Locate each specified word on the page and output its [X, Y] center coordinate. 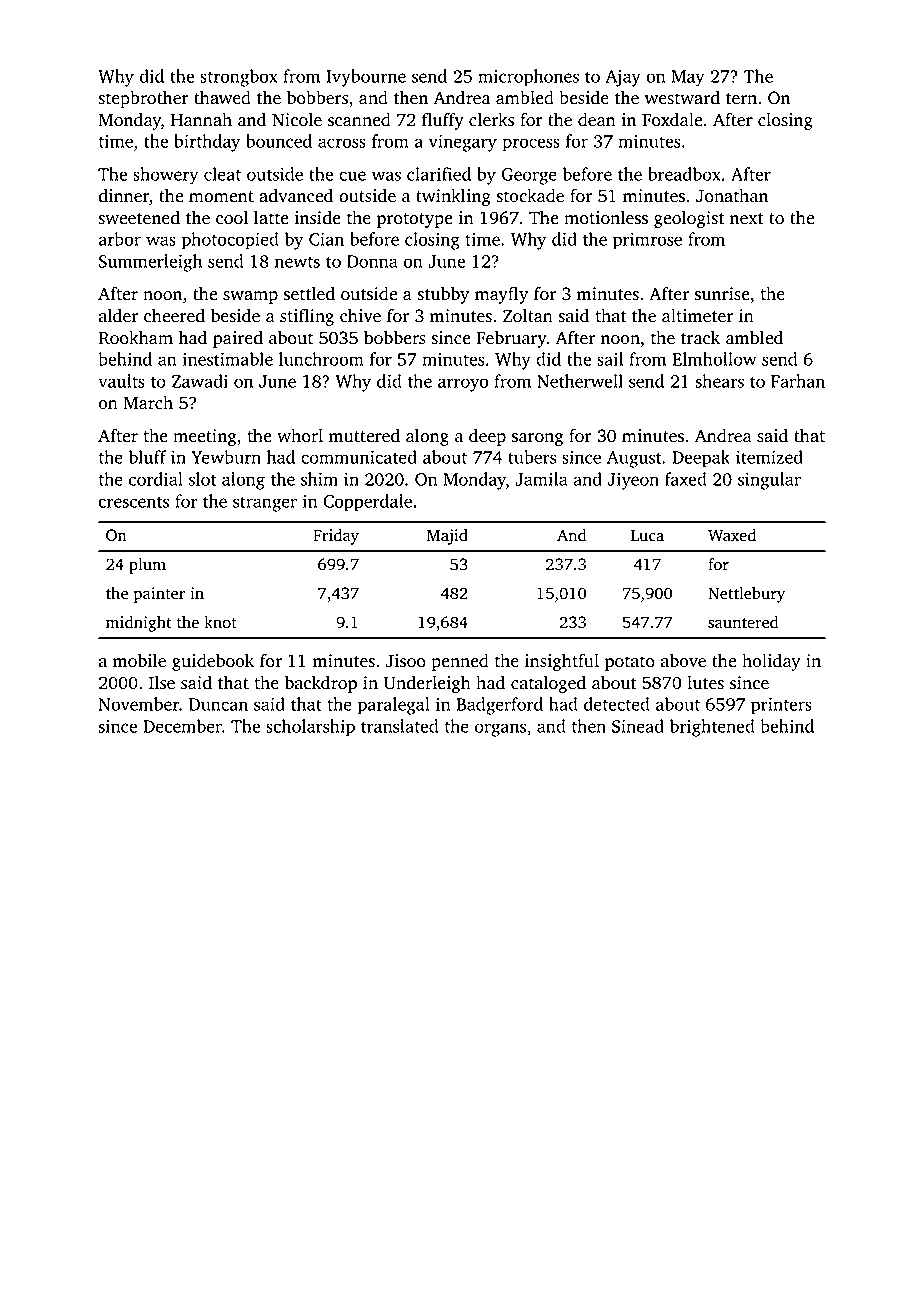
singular [769, 481]
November [139, 704]
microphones [528, 78]
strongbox [239, 78]
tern [741, 99]
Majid [447, 537]
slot [202, 479]
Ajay [623, 78]
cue [352, 176]
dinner [124, 196]
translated [399, 726]
